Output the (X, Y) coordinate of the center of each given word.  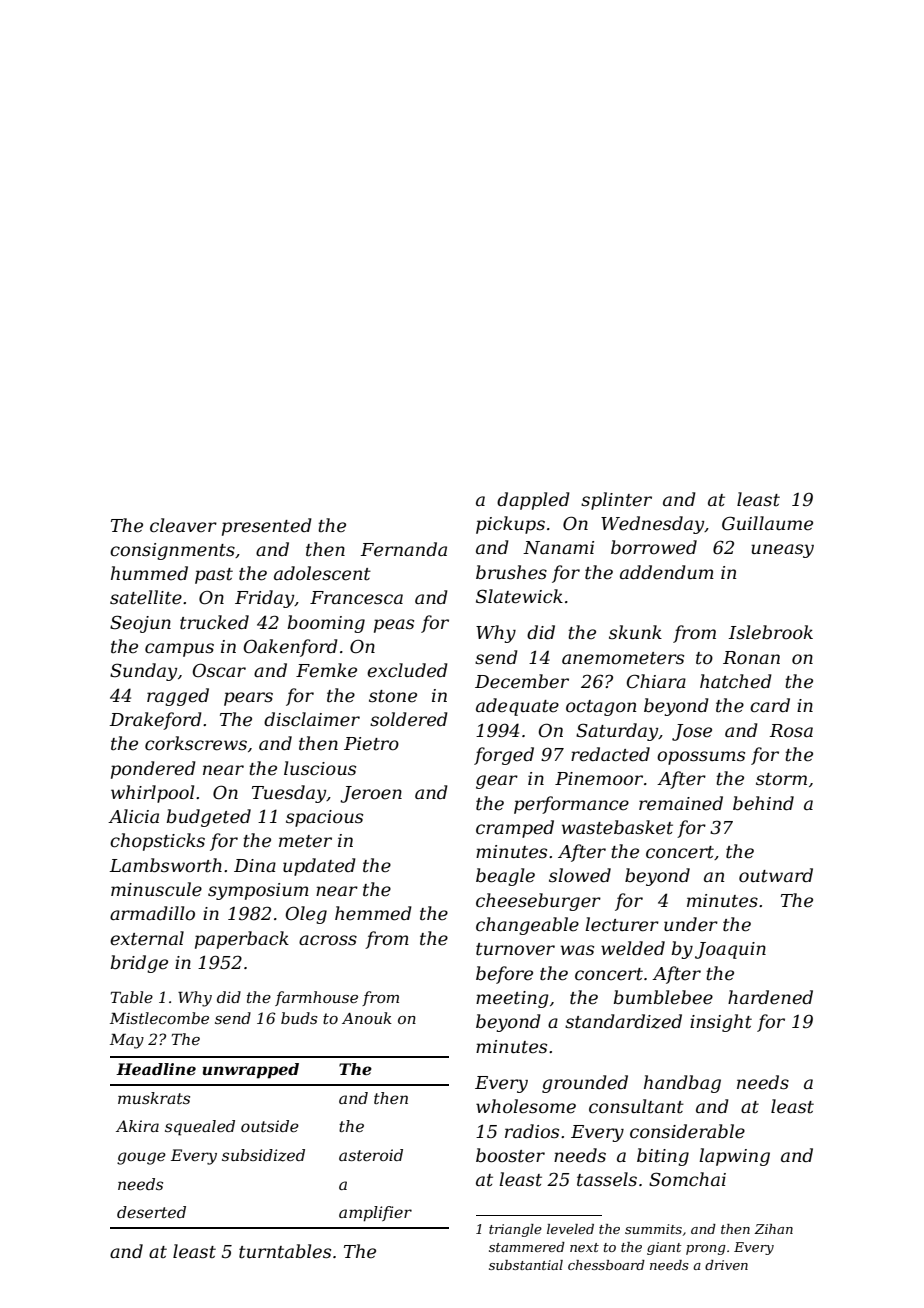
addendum (667, 572)
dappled (533, 501)
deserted (151, 1212)
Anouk (367, 1018)
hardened (770, 997)
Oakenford (291, 648)
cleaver (183, 525)
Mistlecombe (159, 1018)
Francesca (356, 598)
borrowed (654, 547)
